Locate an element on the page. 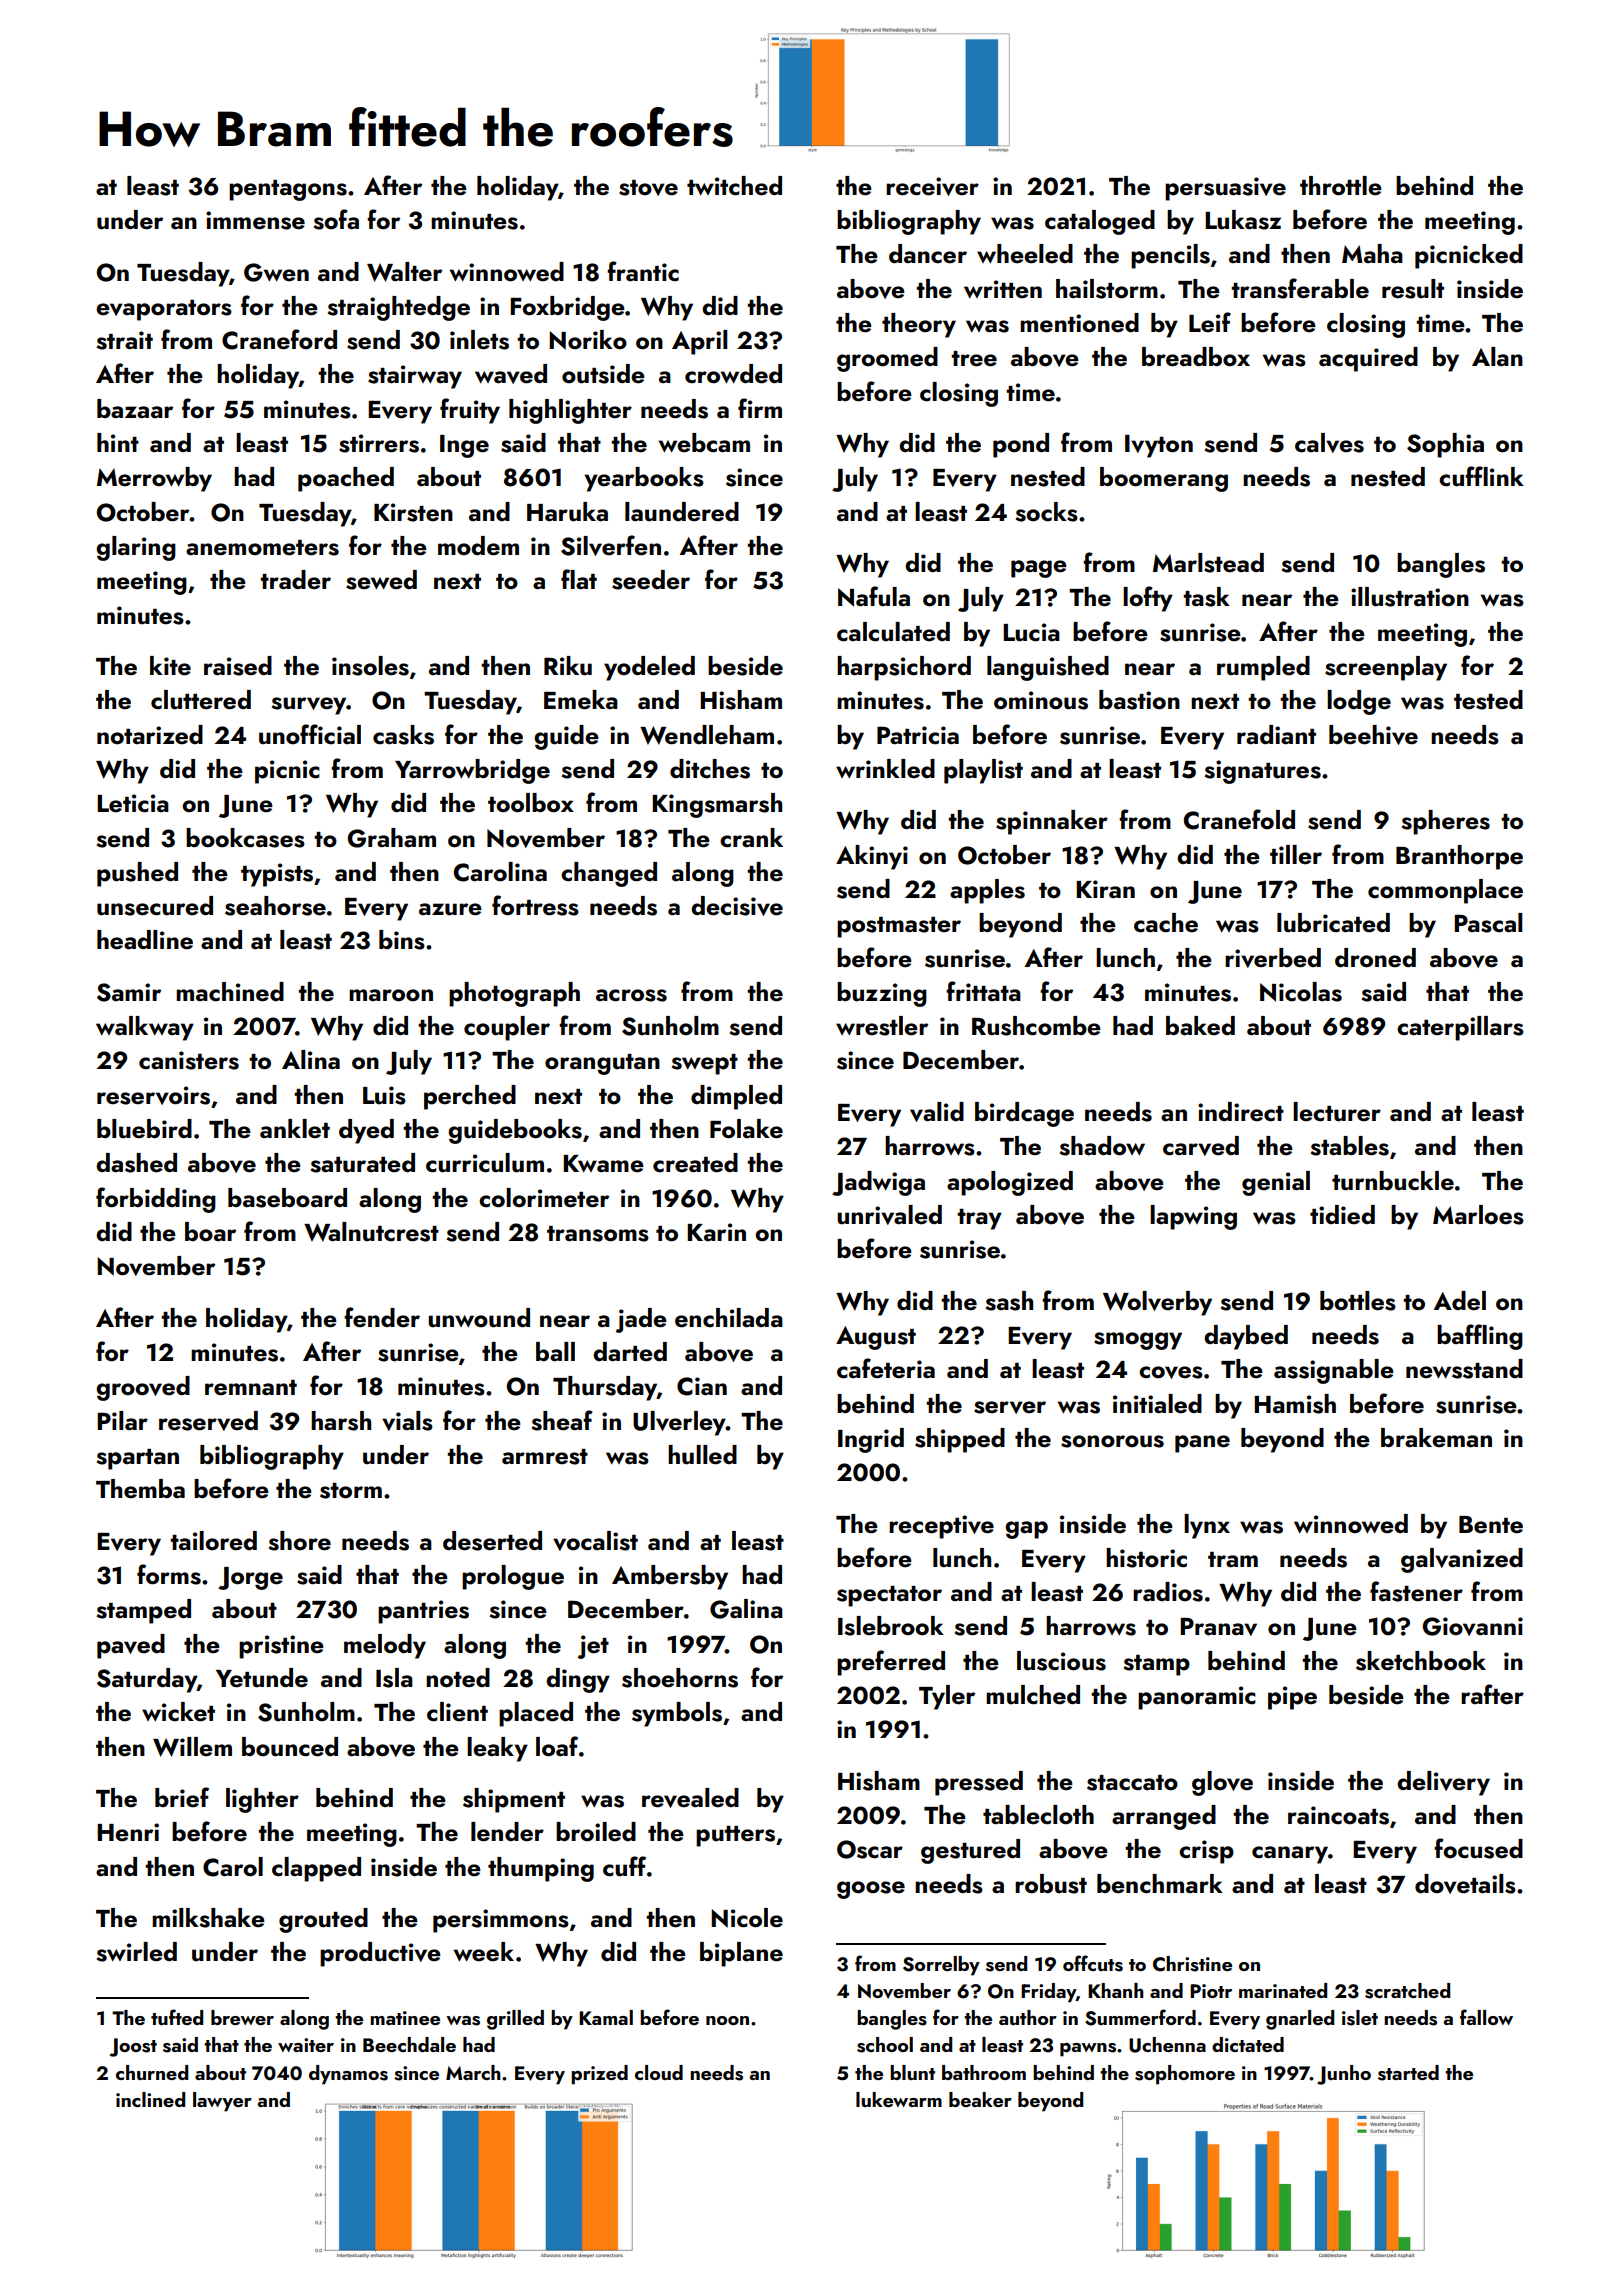 The width and height of the page is (1620, 2292). Sophia is located at coordinates (1445, 445).
